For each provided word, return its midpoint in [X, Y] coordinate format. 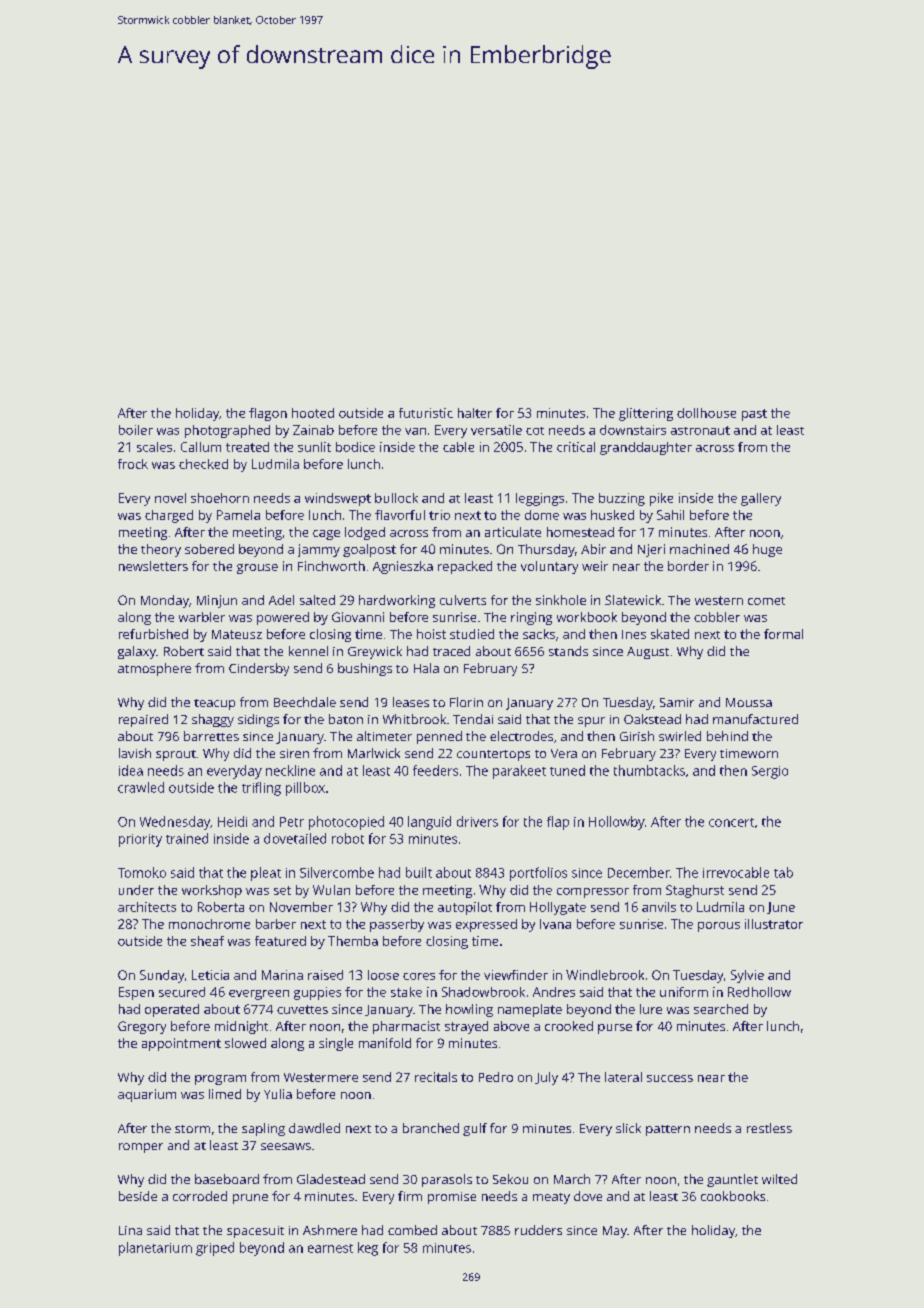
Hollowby [617, 823]
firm [410, 1196]
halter [475, 413]
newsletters [153, 566]
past [754, 415]
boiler [136, 430]
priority [140, 840]
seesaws [286, 1146]
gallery [761, 499]
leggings [540, 499]
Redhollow [759, 992]
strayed [466, 1027]
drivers [477, 821]
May [615, 1232]
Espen [136, 993]
